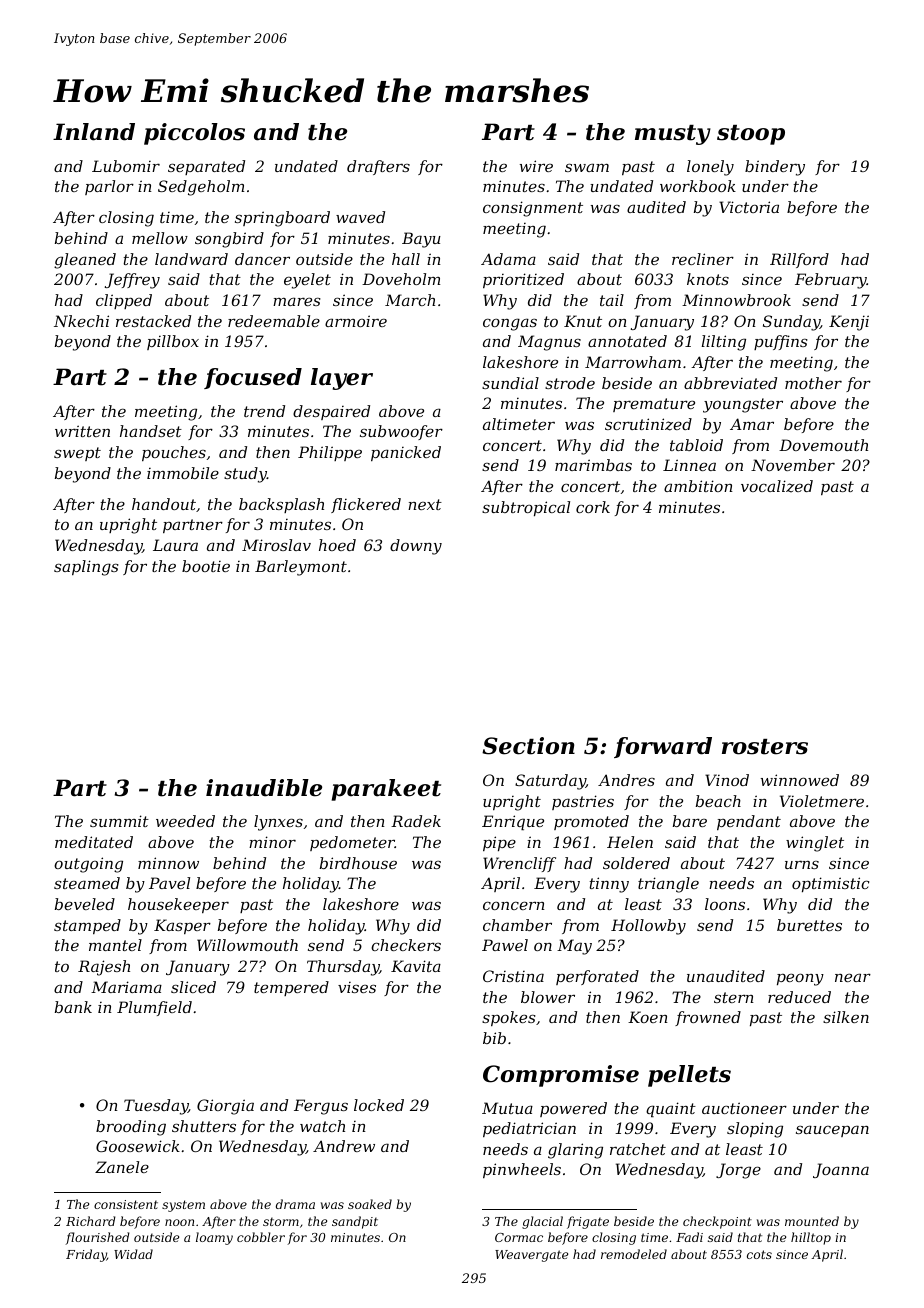 The height and width of the page is (1308, 924). Describe the element at coordinates (765, 747) in the page. I see `rosters` at that location.
